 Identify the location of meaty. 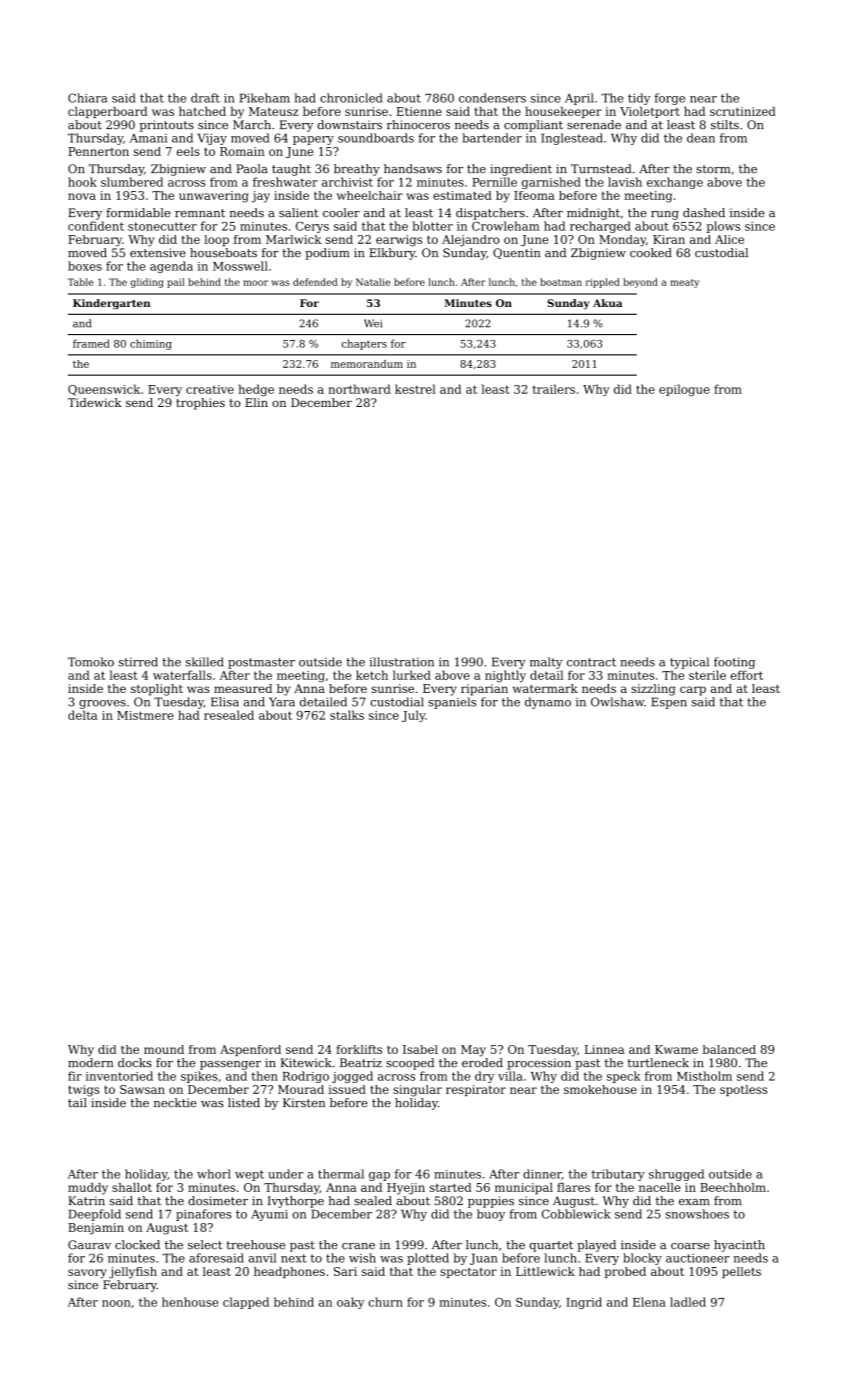
(684, 283).
